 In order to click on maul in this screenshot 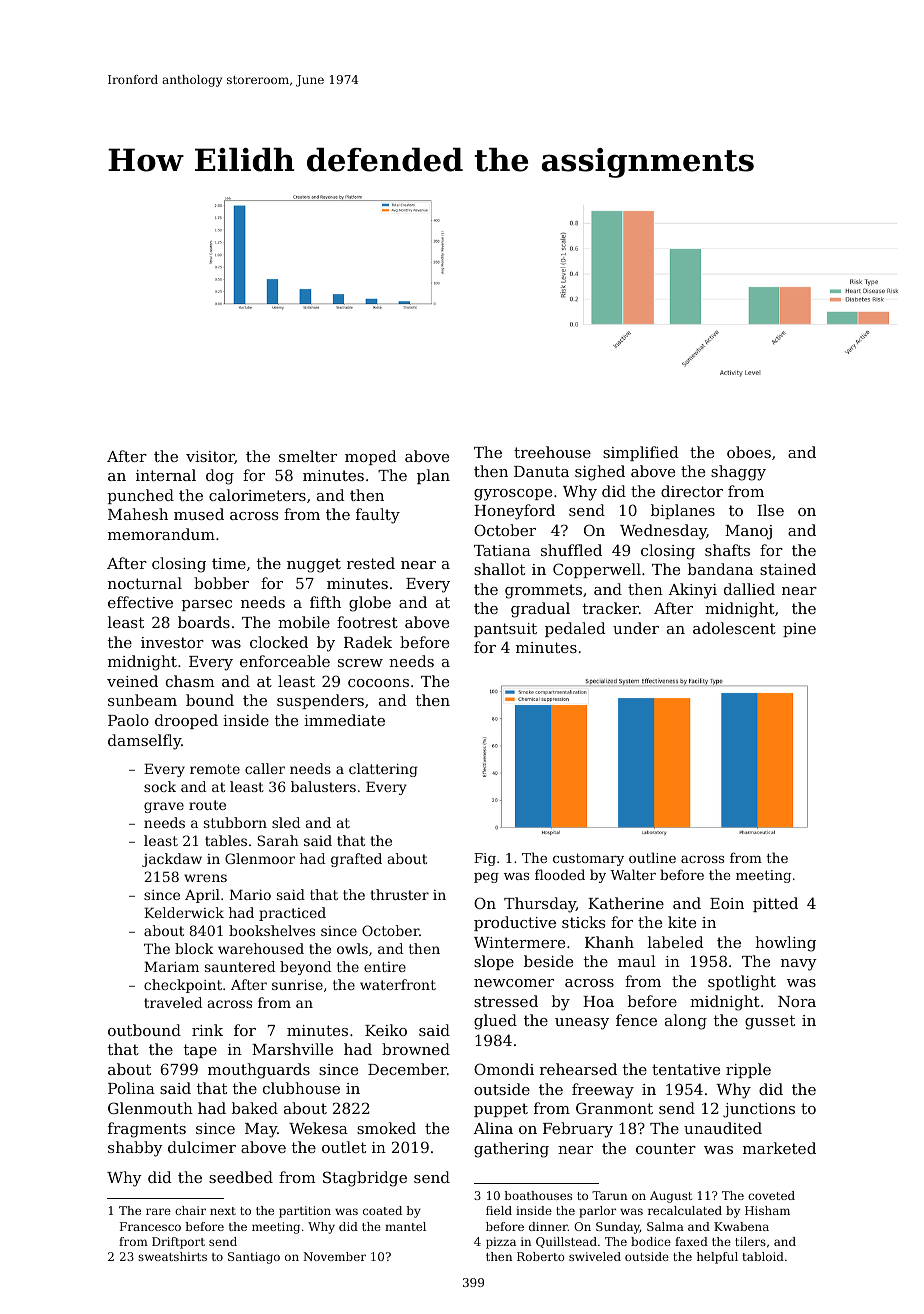, I will do `click(637, 961)`.
